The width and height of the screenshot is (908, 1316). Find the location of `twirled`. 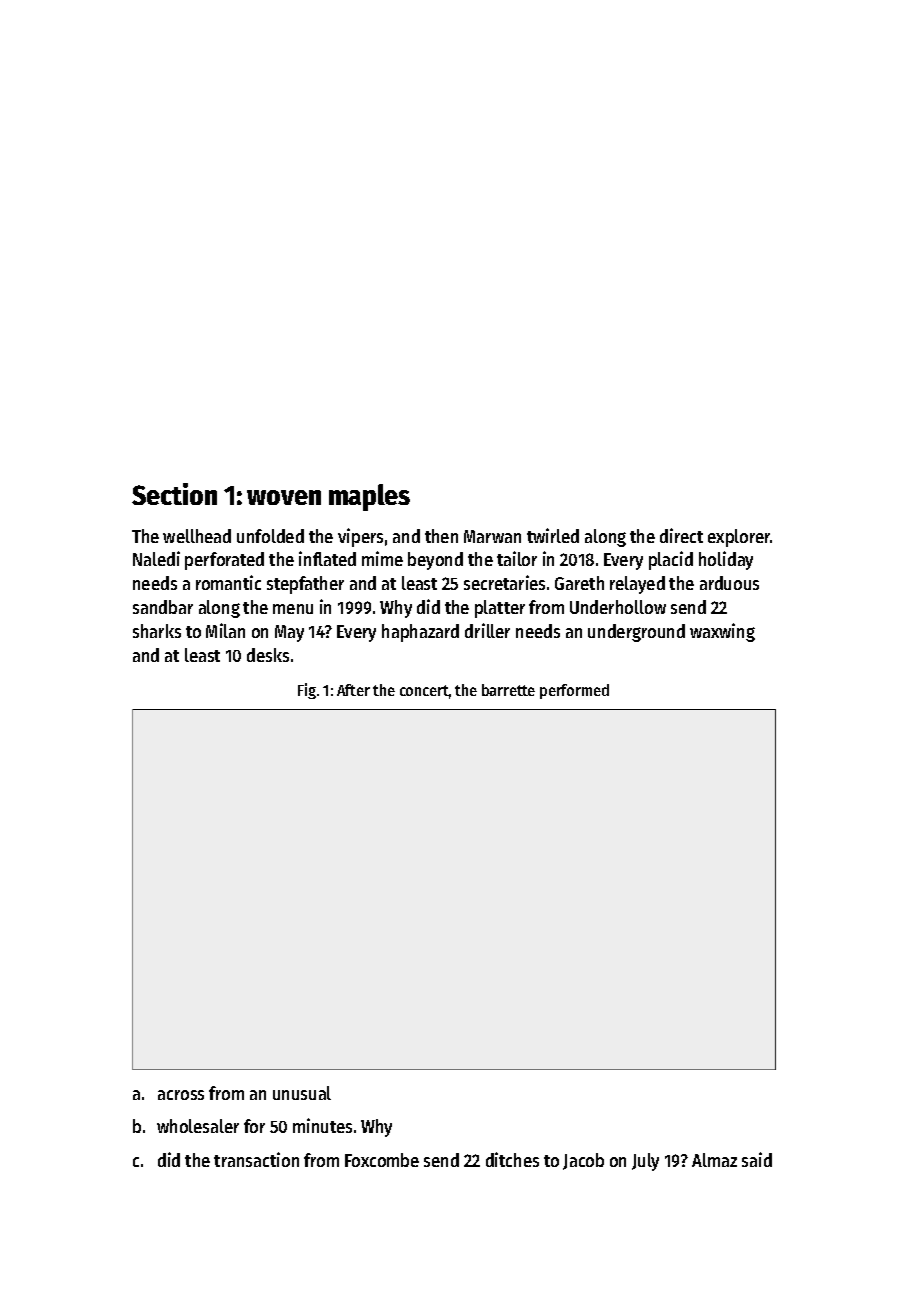

twirled is located at coordinates (553, 535).
